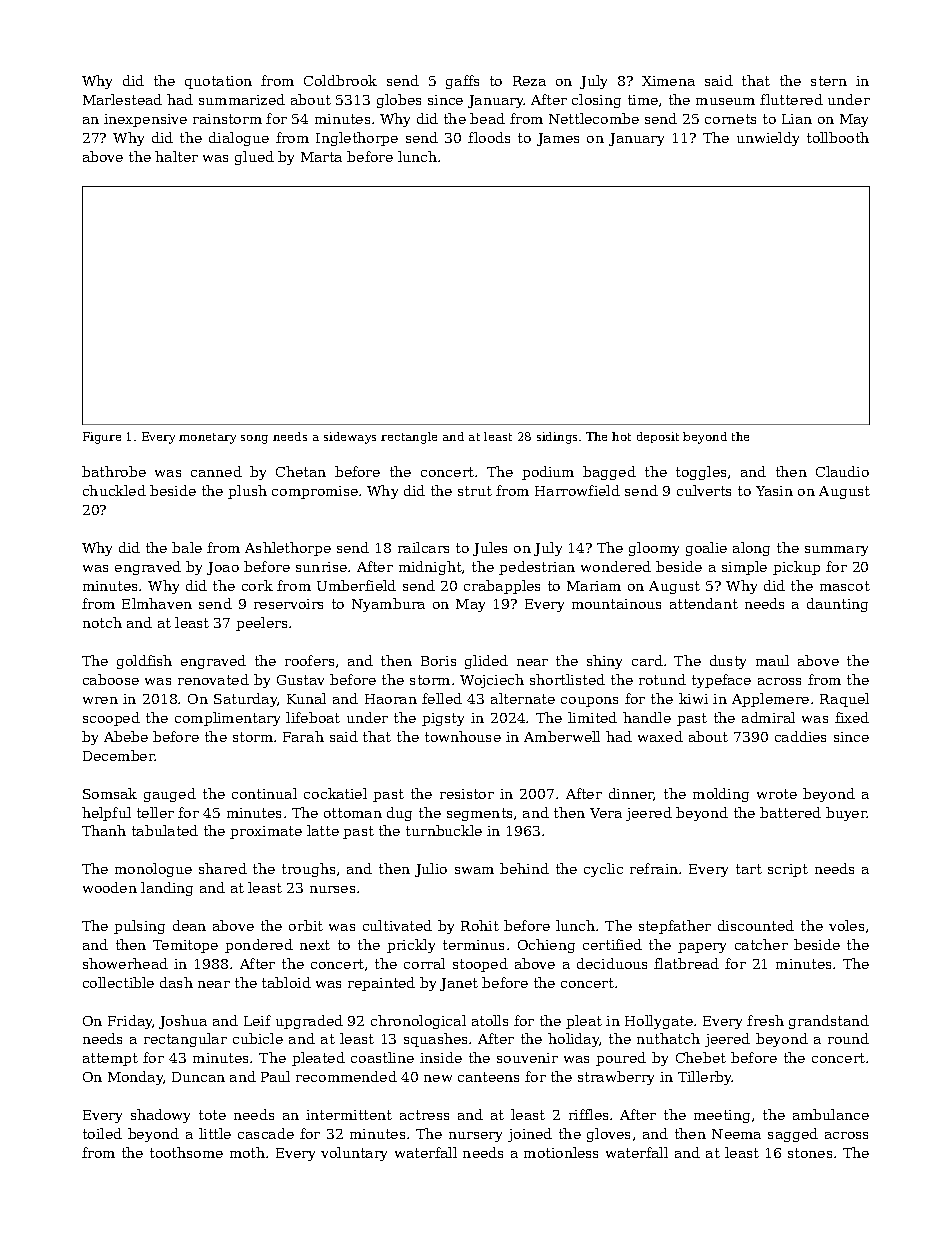 This screenshot has width=952, height=1233. I want to click on continual, so click(264, 793).
